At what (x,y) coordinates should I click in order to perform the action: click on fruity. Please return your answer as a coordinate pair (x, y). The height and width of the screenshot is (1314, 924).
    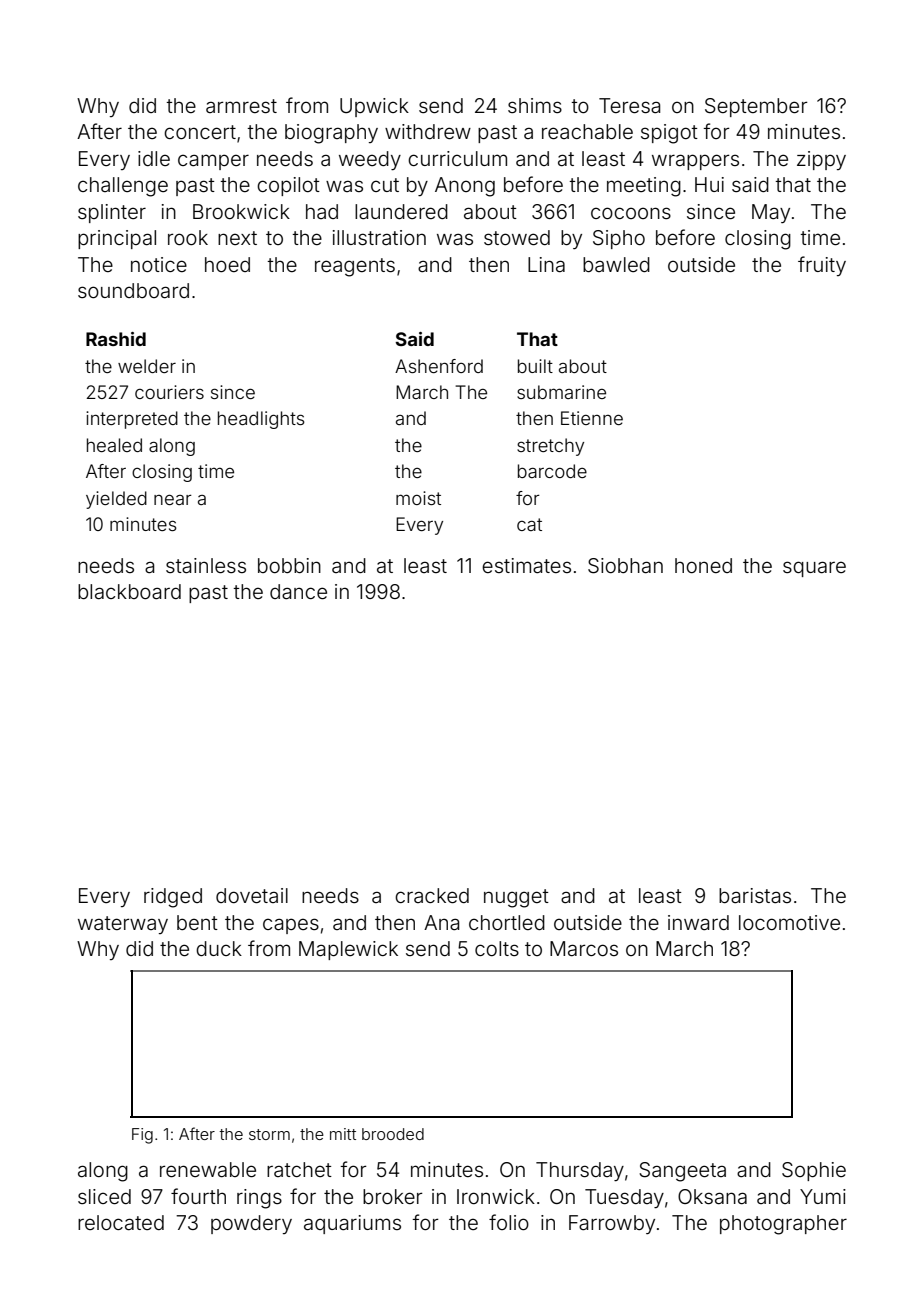
    Looking at the image, I should click on (822, 266).
